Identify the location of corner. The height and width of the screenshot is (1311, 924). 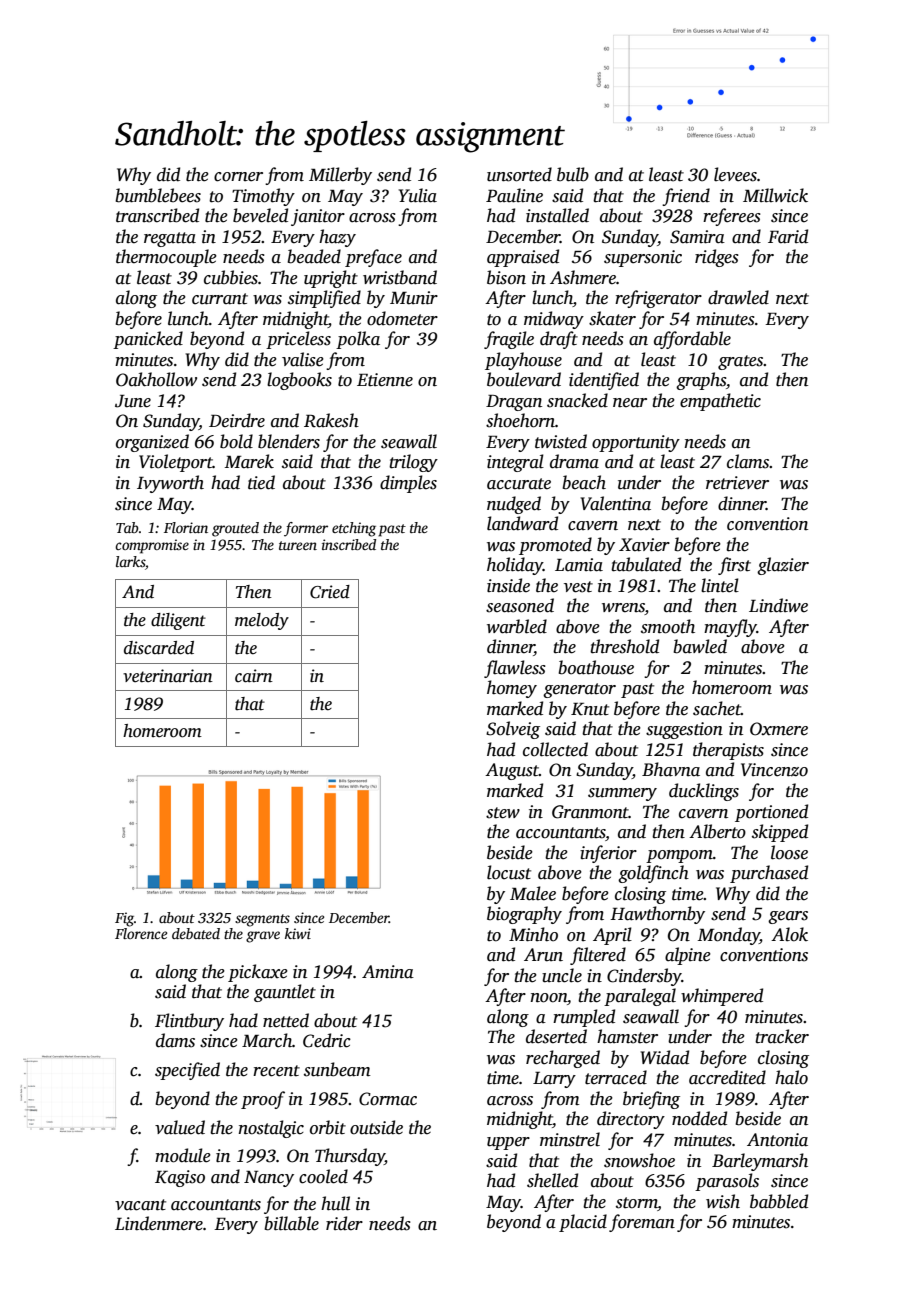
(238, 177).
